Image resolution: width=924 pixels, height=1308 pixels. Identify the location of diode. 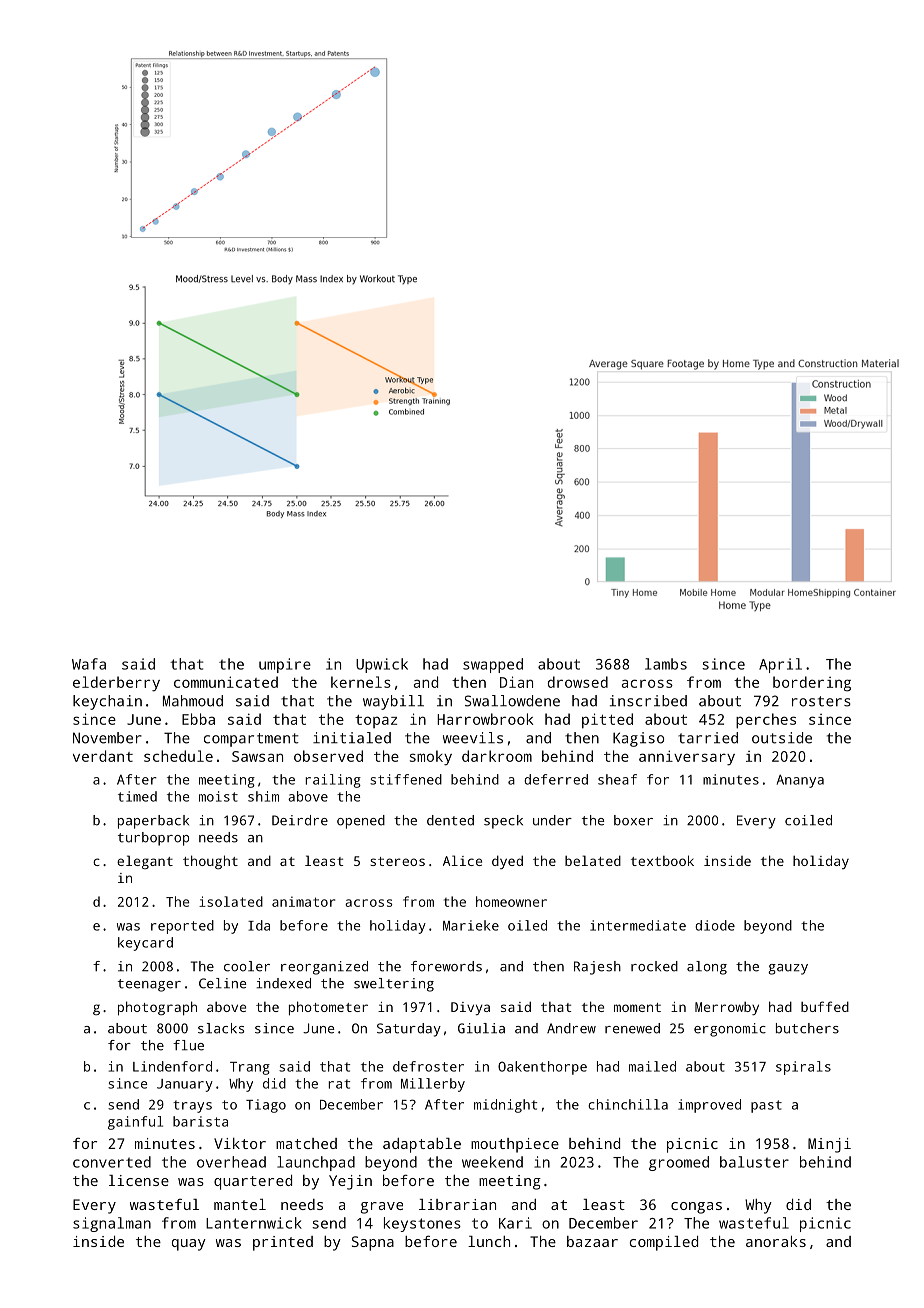
(715, 925).
